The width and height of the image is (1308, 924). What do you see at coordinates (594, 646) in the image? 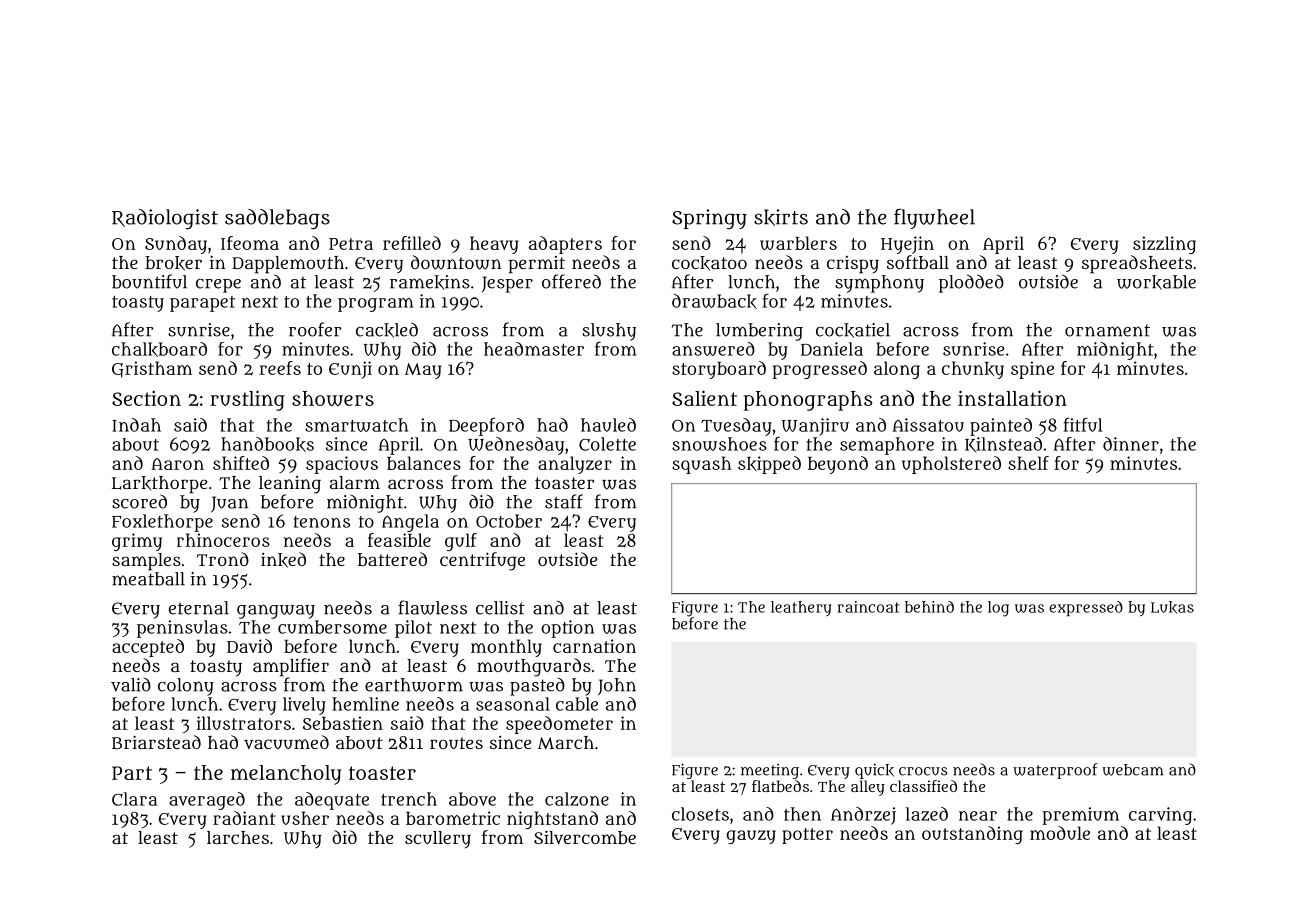
I see `carnation` at bounding box center [594, 646].
